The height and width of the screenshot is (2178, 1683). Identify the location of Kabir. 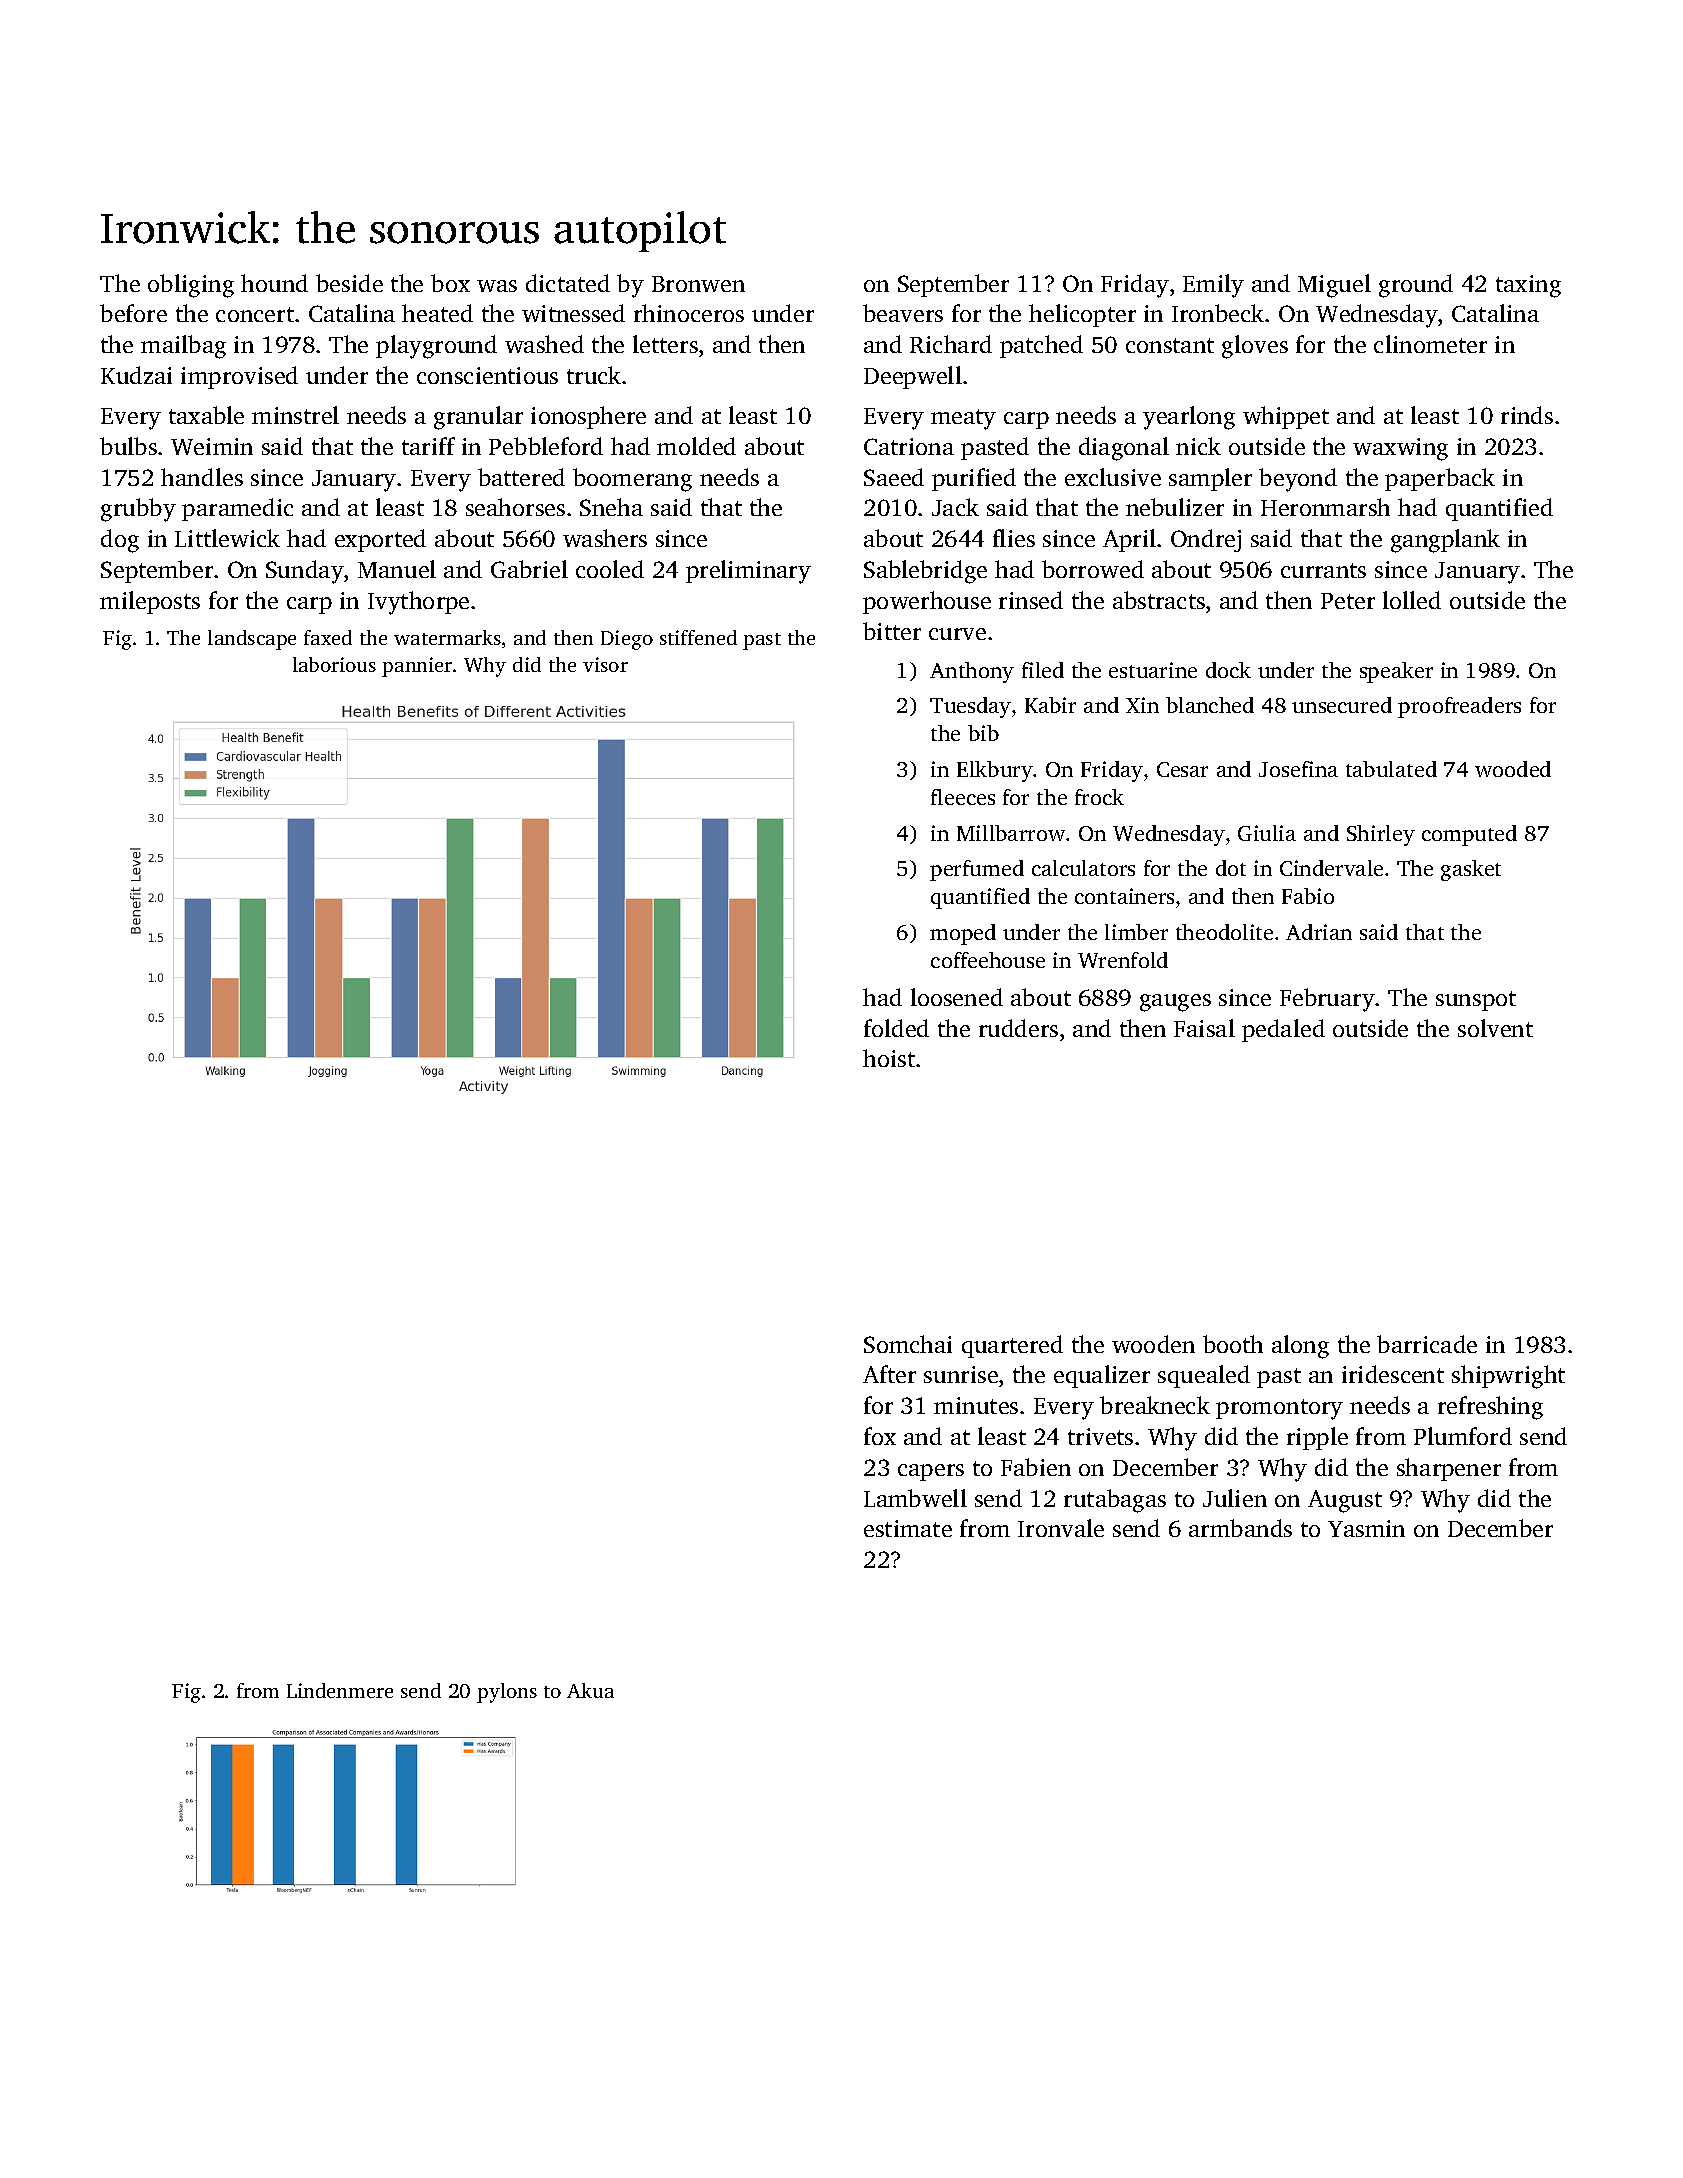
(1050, 705).
